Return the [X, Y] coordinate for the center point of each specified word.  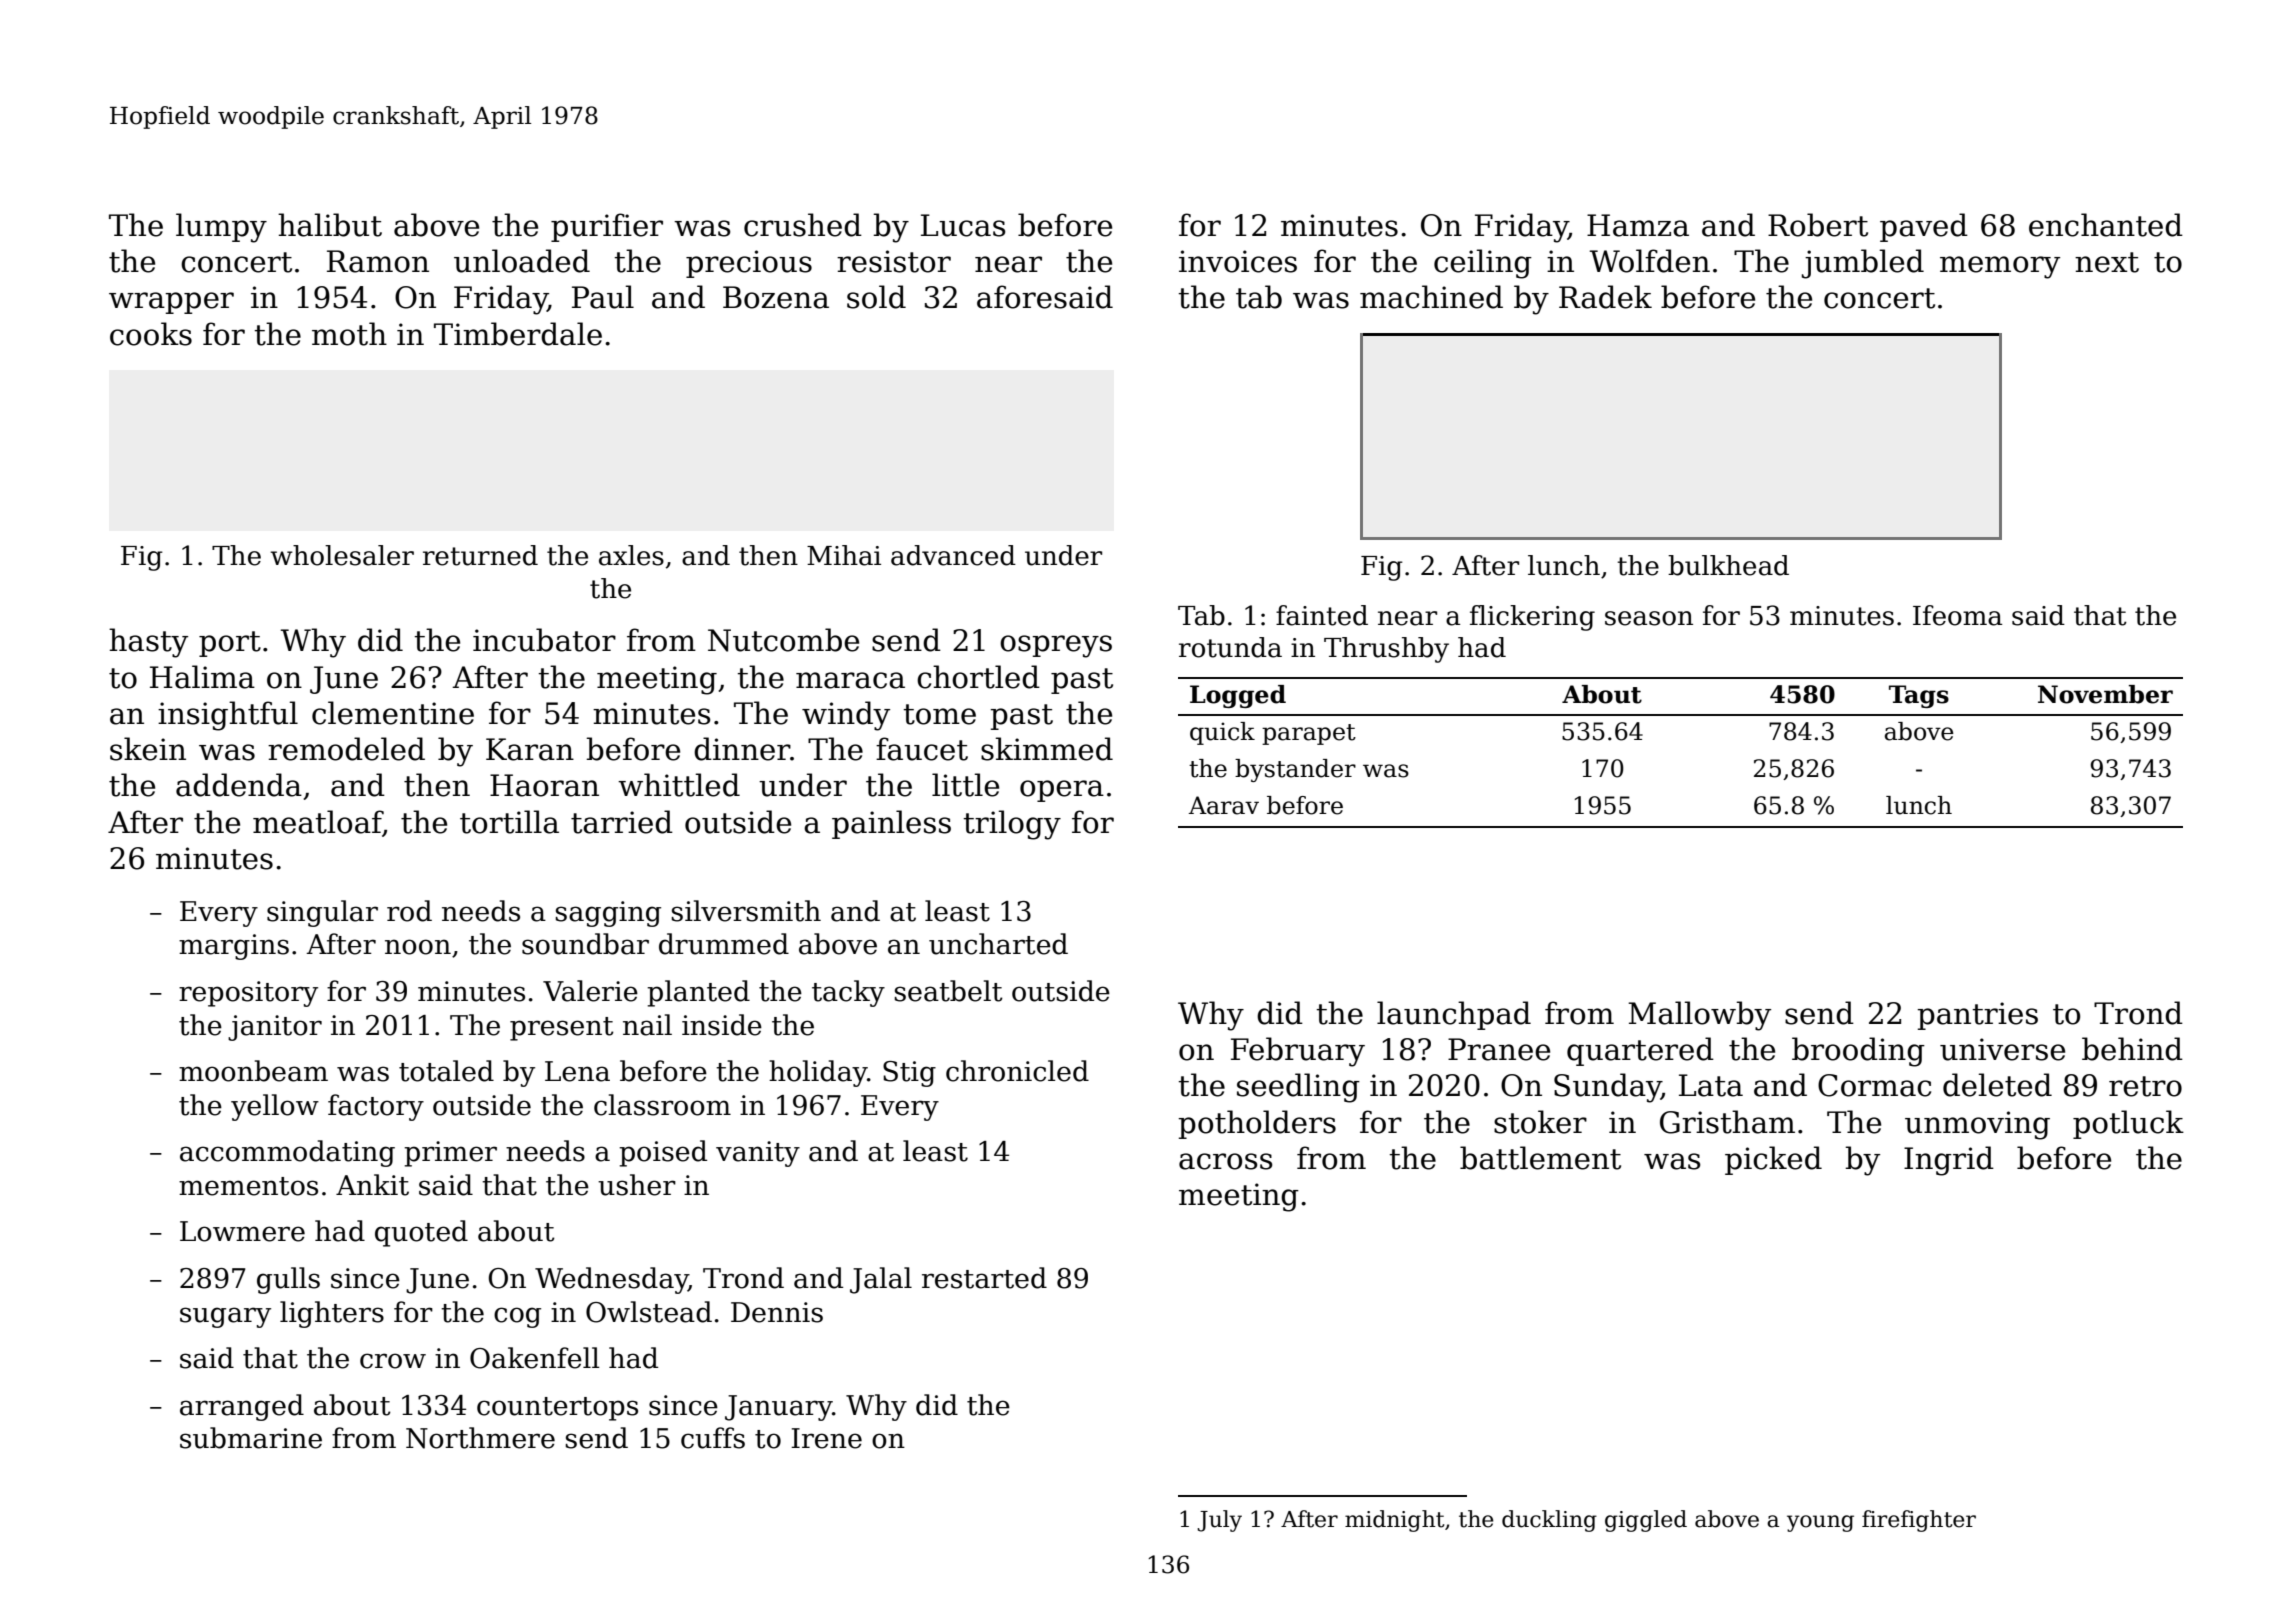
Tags [1919, 696]
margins [234, 947]
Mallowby [1699, 1016]
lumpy [221, 228]
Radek [1605, 297]
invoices [1238, 261]
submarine [251, 1438]
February [1298, 1052]
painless [891, 824]
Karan [530, 749]
